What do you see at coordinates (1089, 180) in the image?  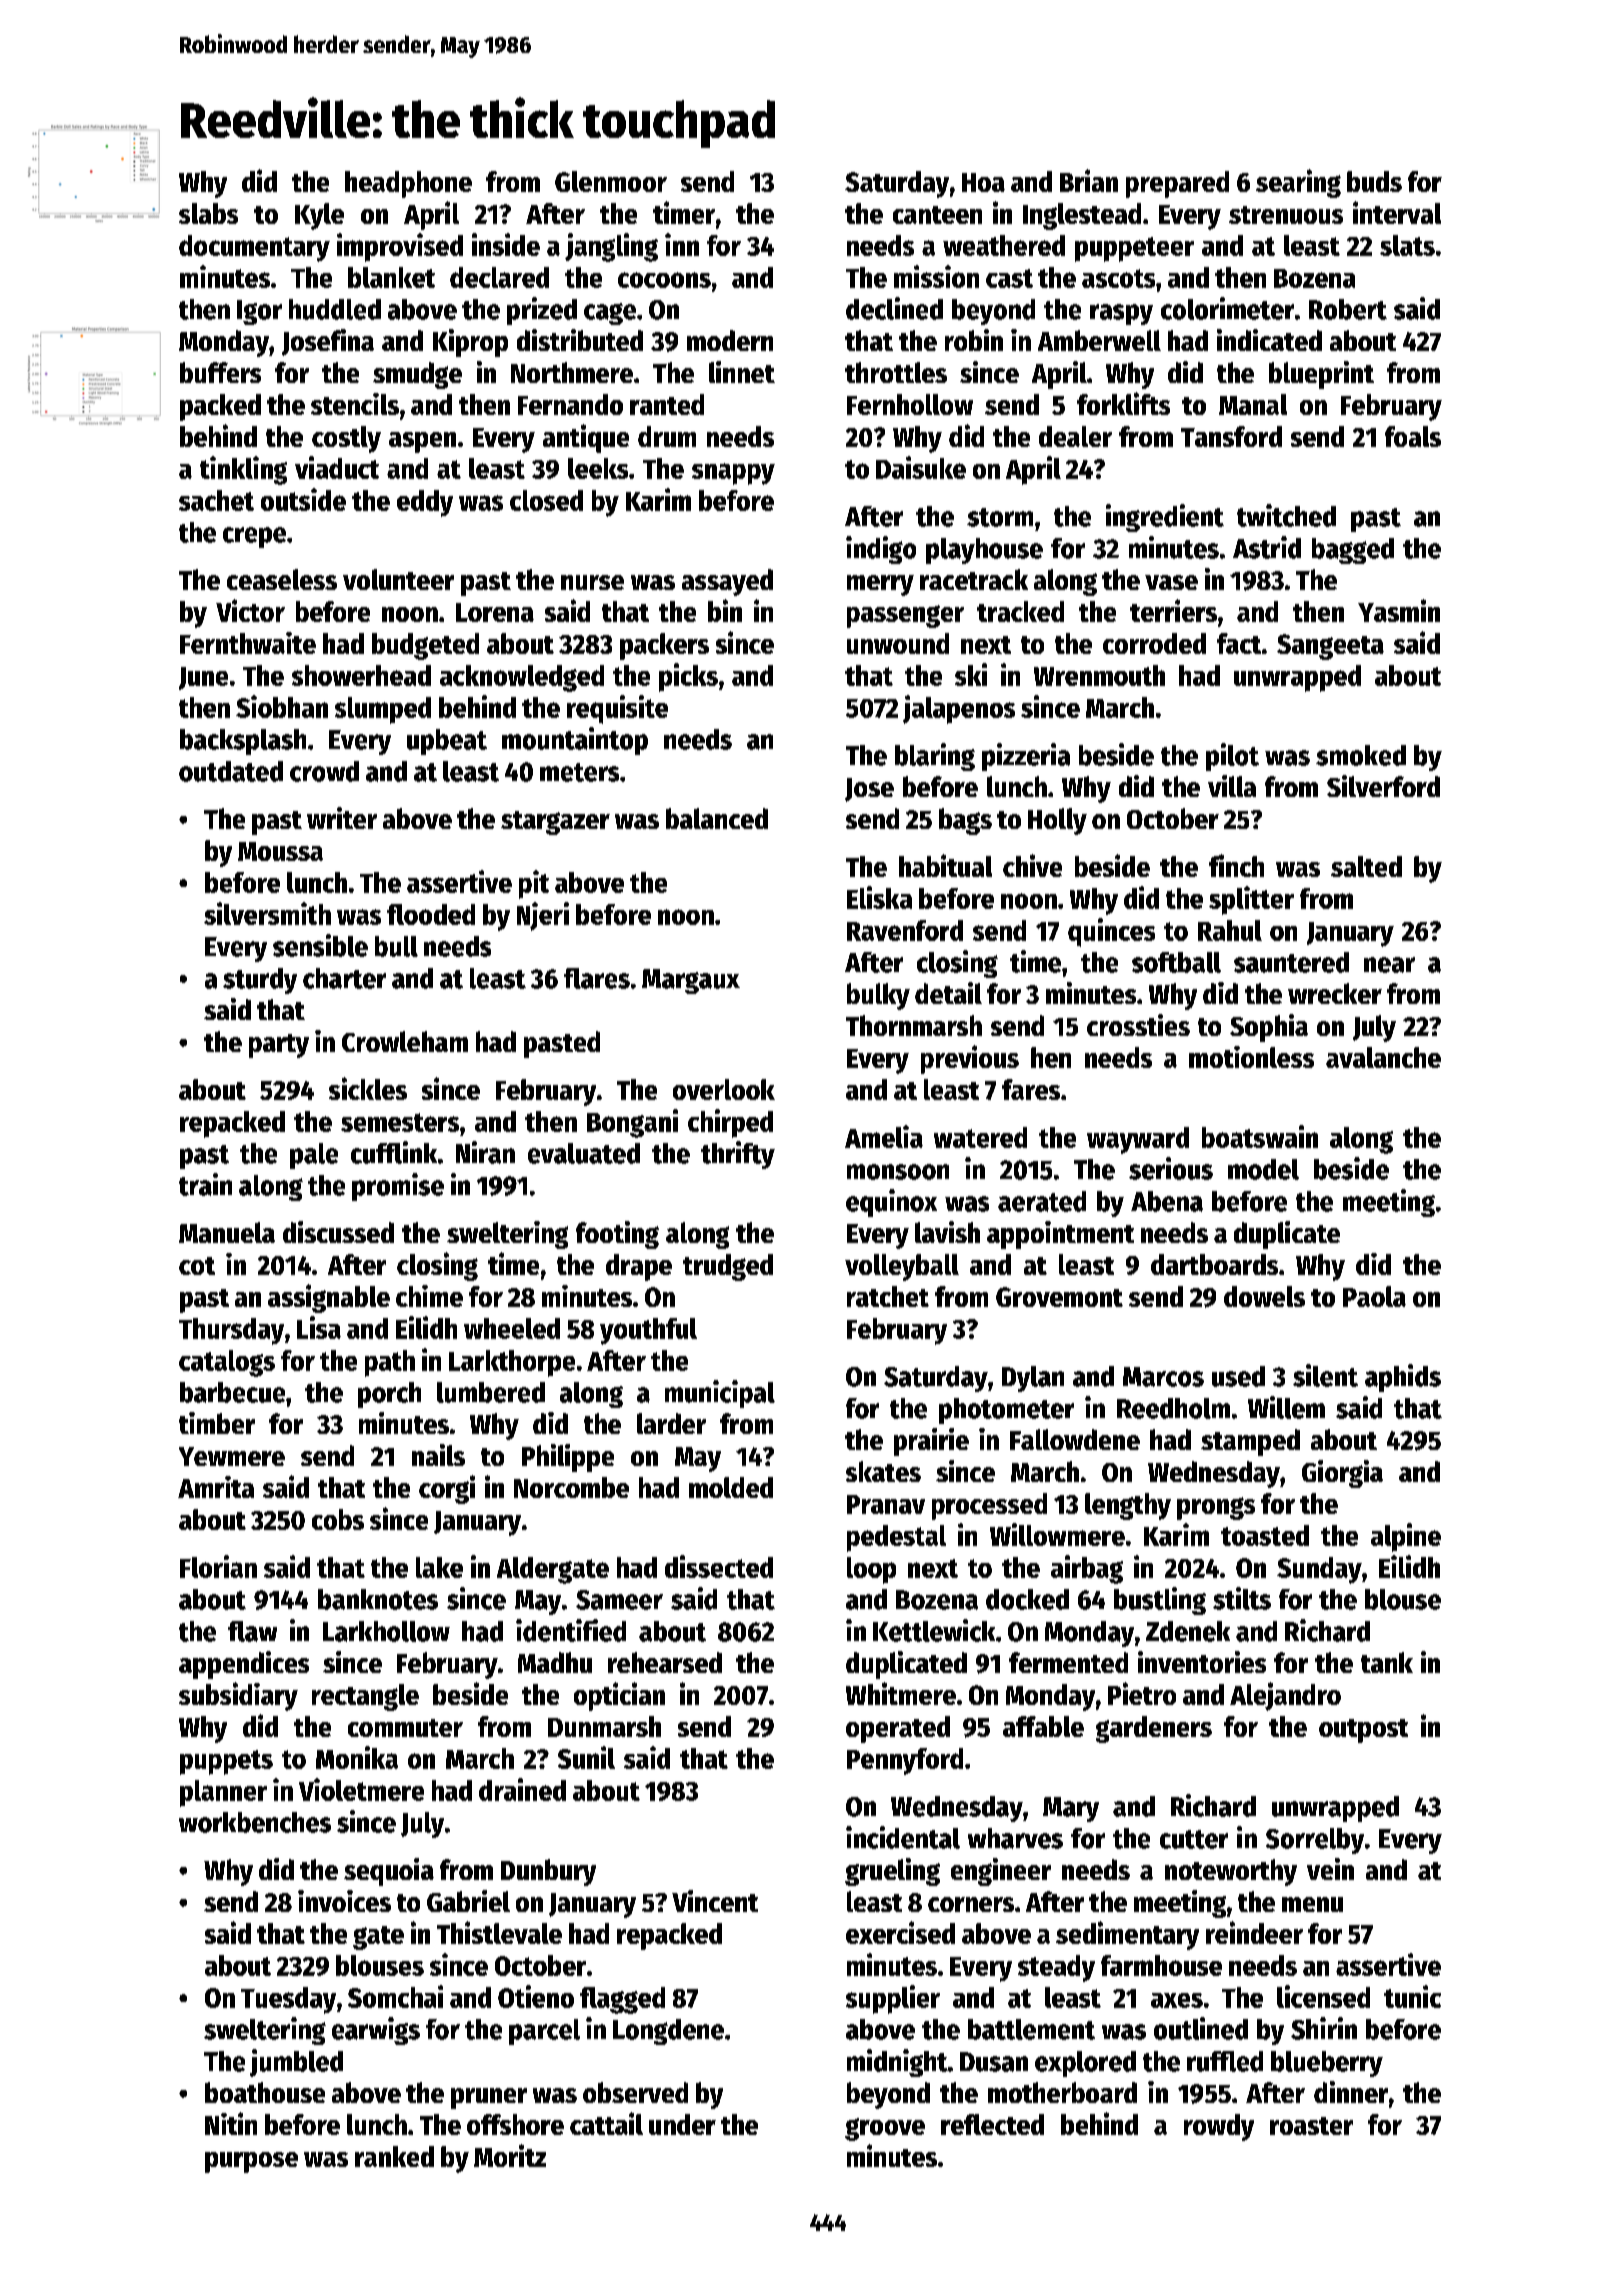 I see `Brian` at bounding box center [1089, 180].
